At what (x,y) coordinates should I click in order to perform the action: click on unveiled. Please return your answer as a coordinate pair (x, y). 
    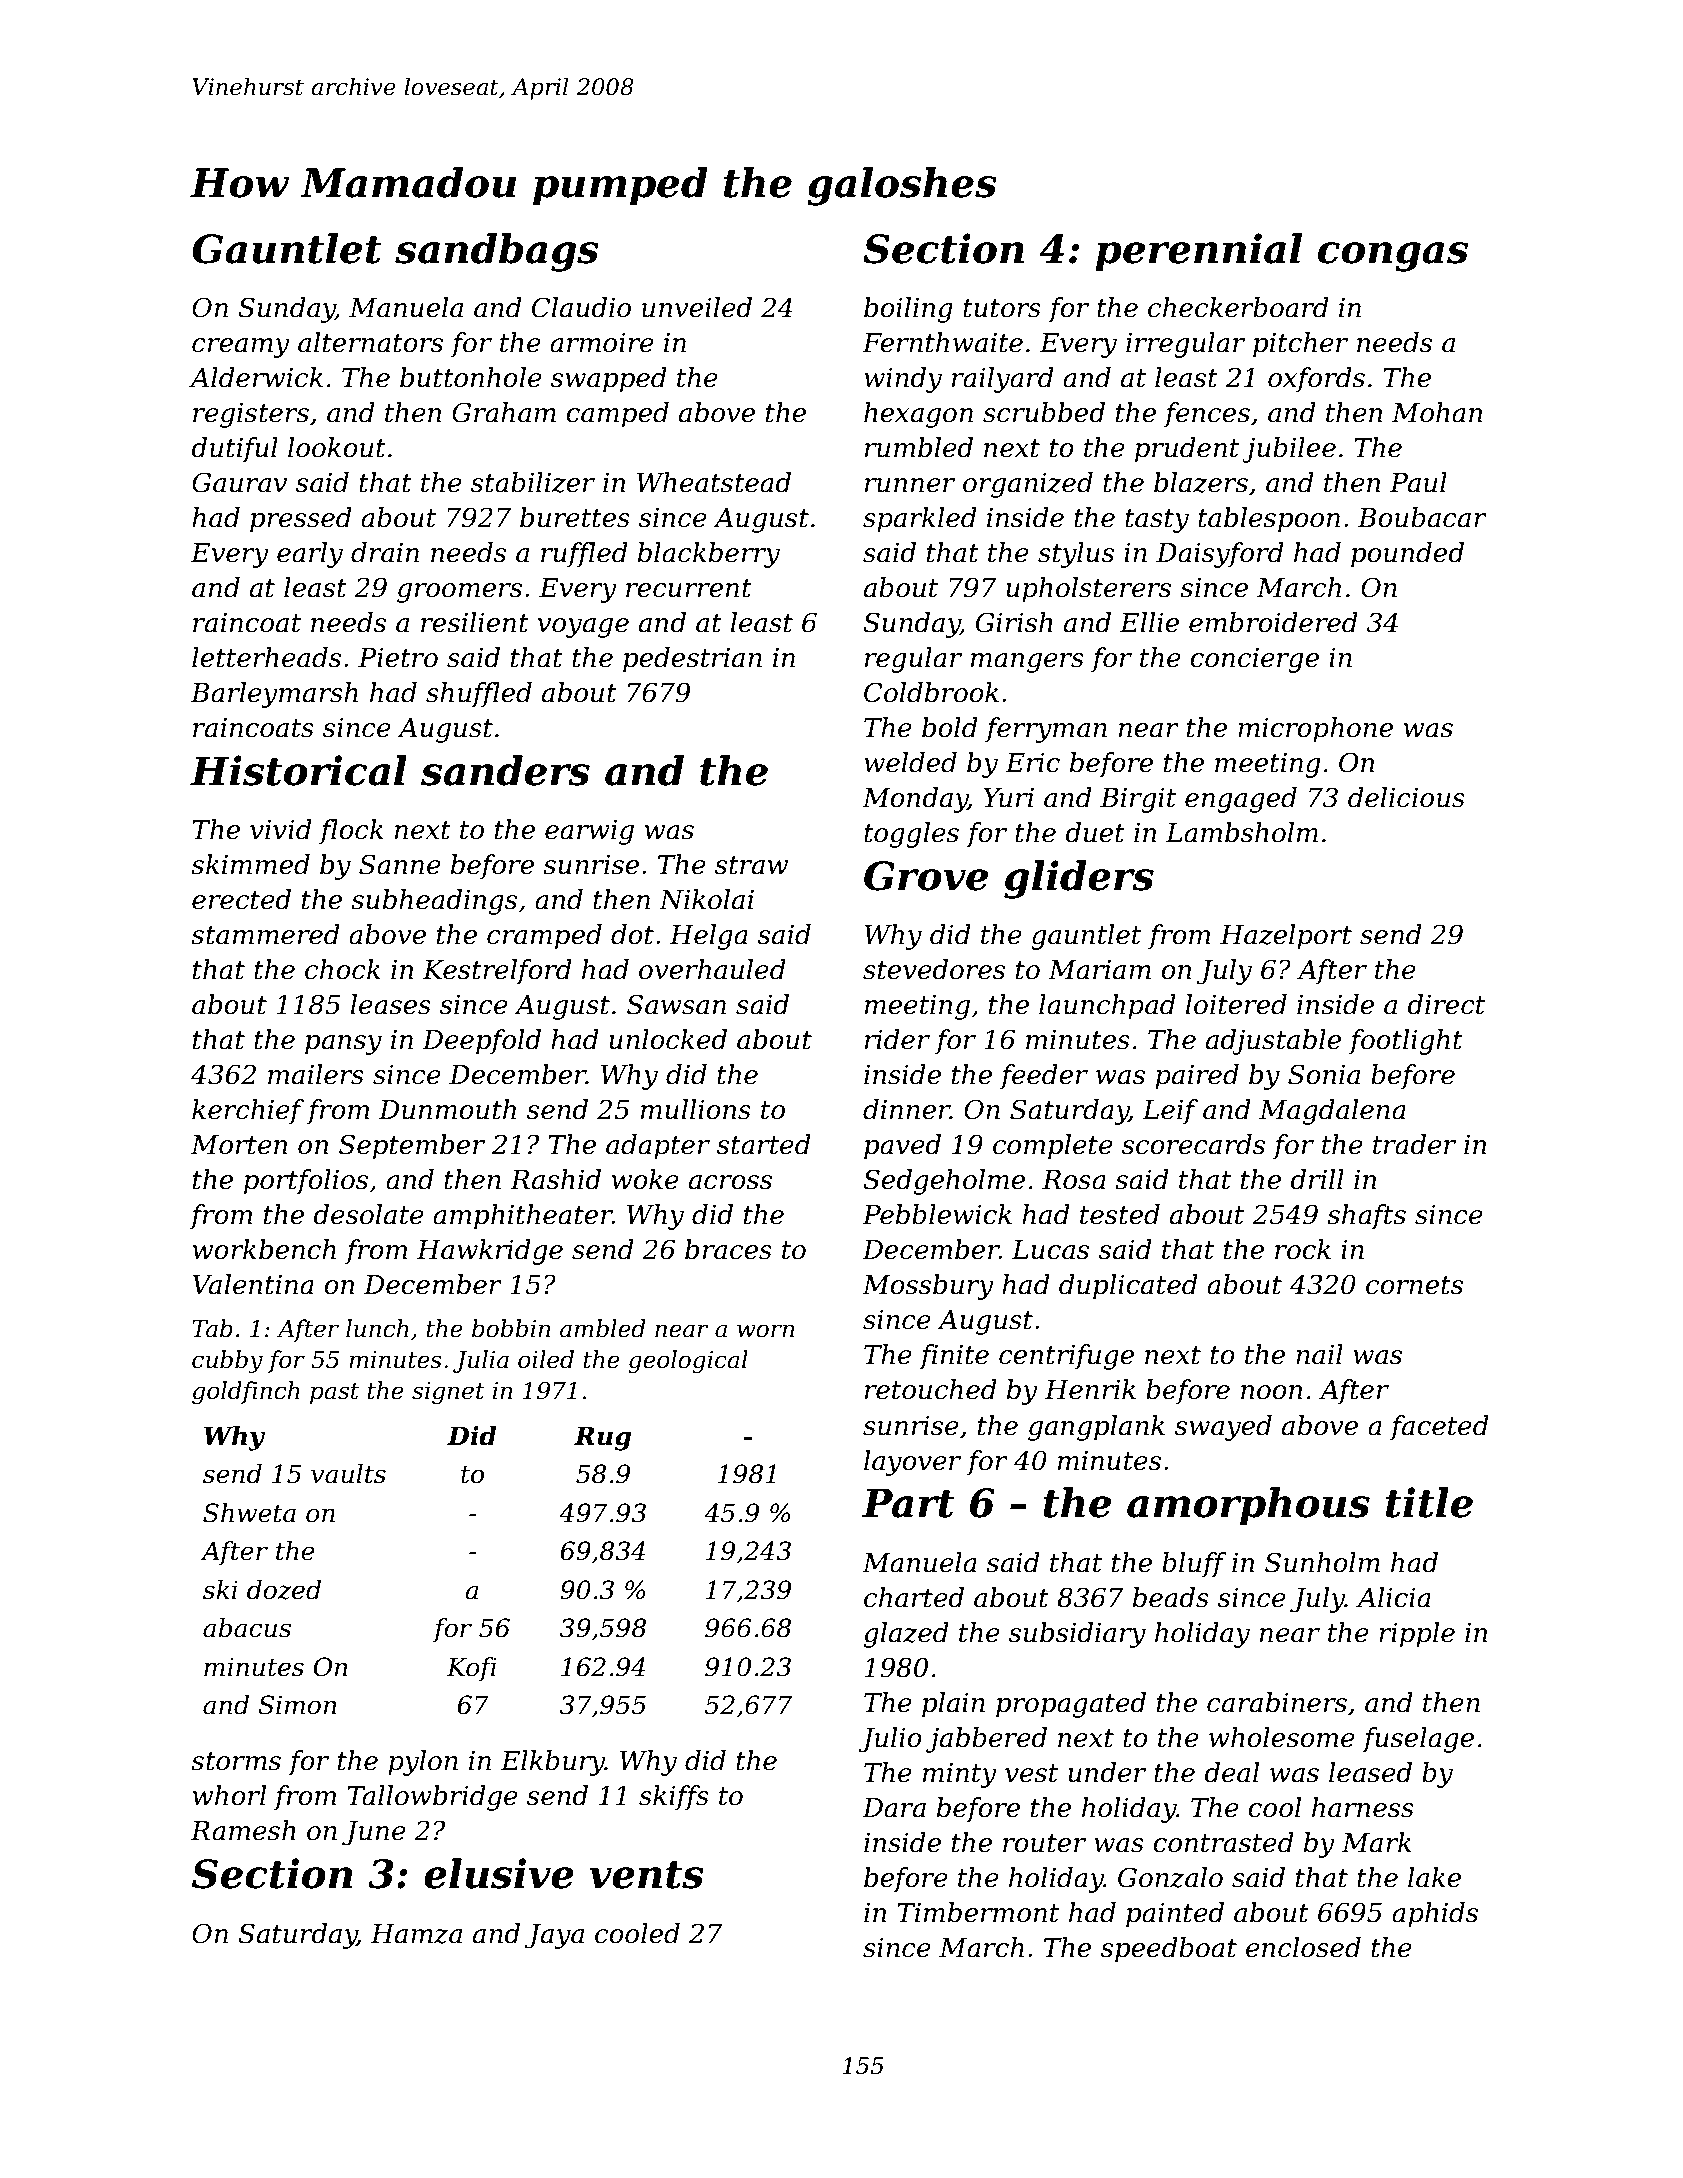
    Looking at the image, I should click on (697, 307).
